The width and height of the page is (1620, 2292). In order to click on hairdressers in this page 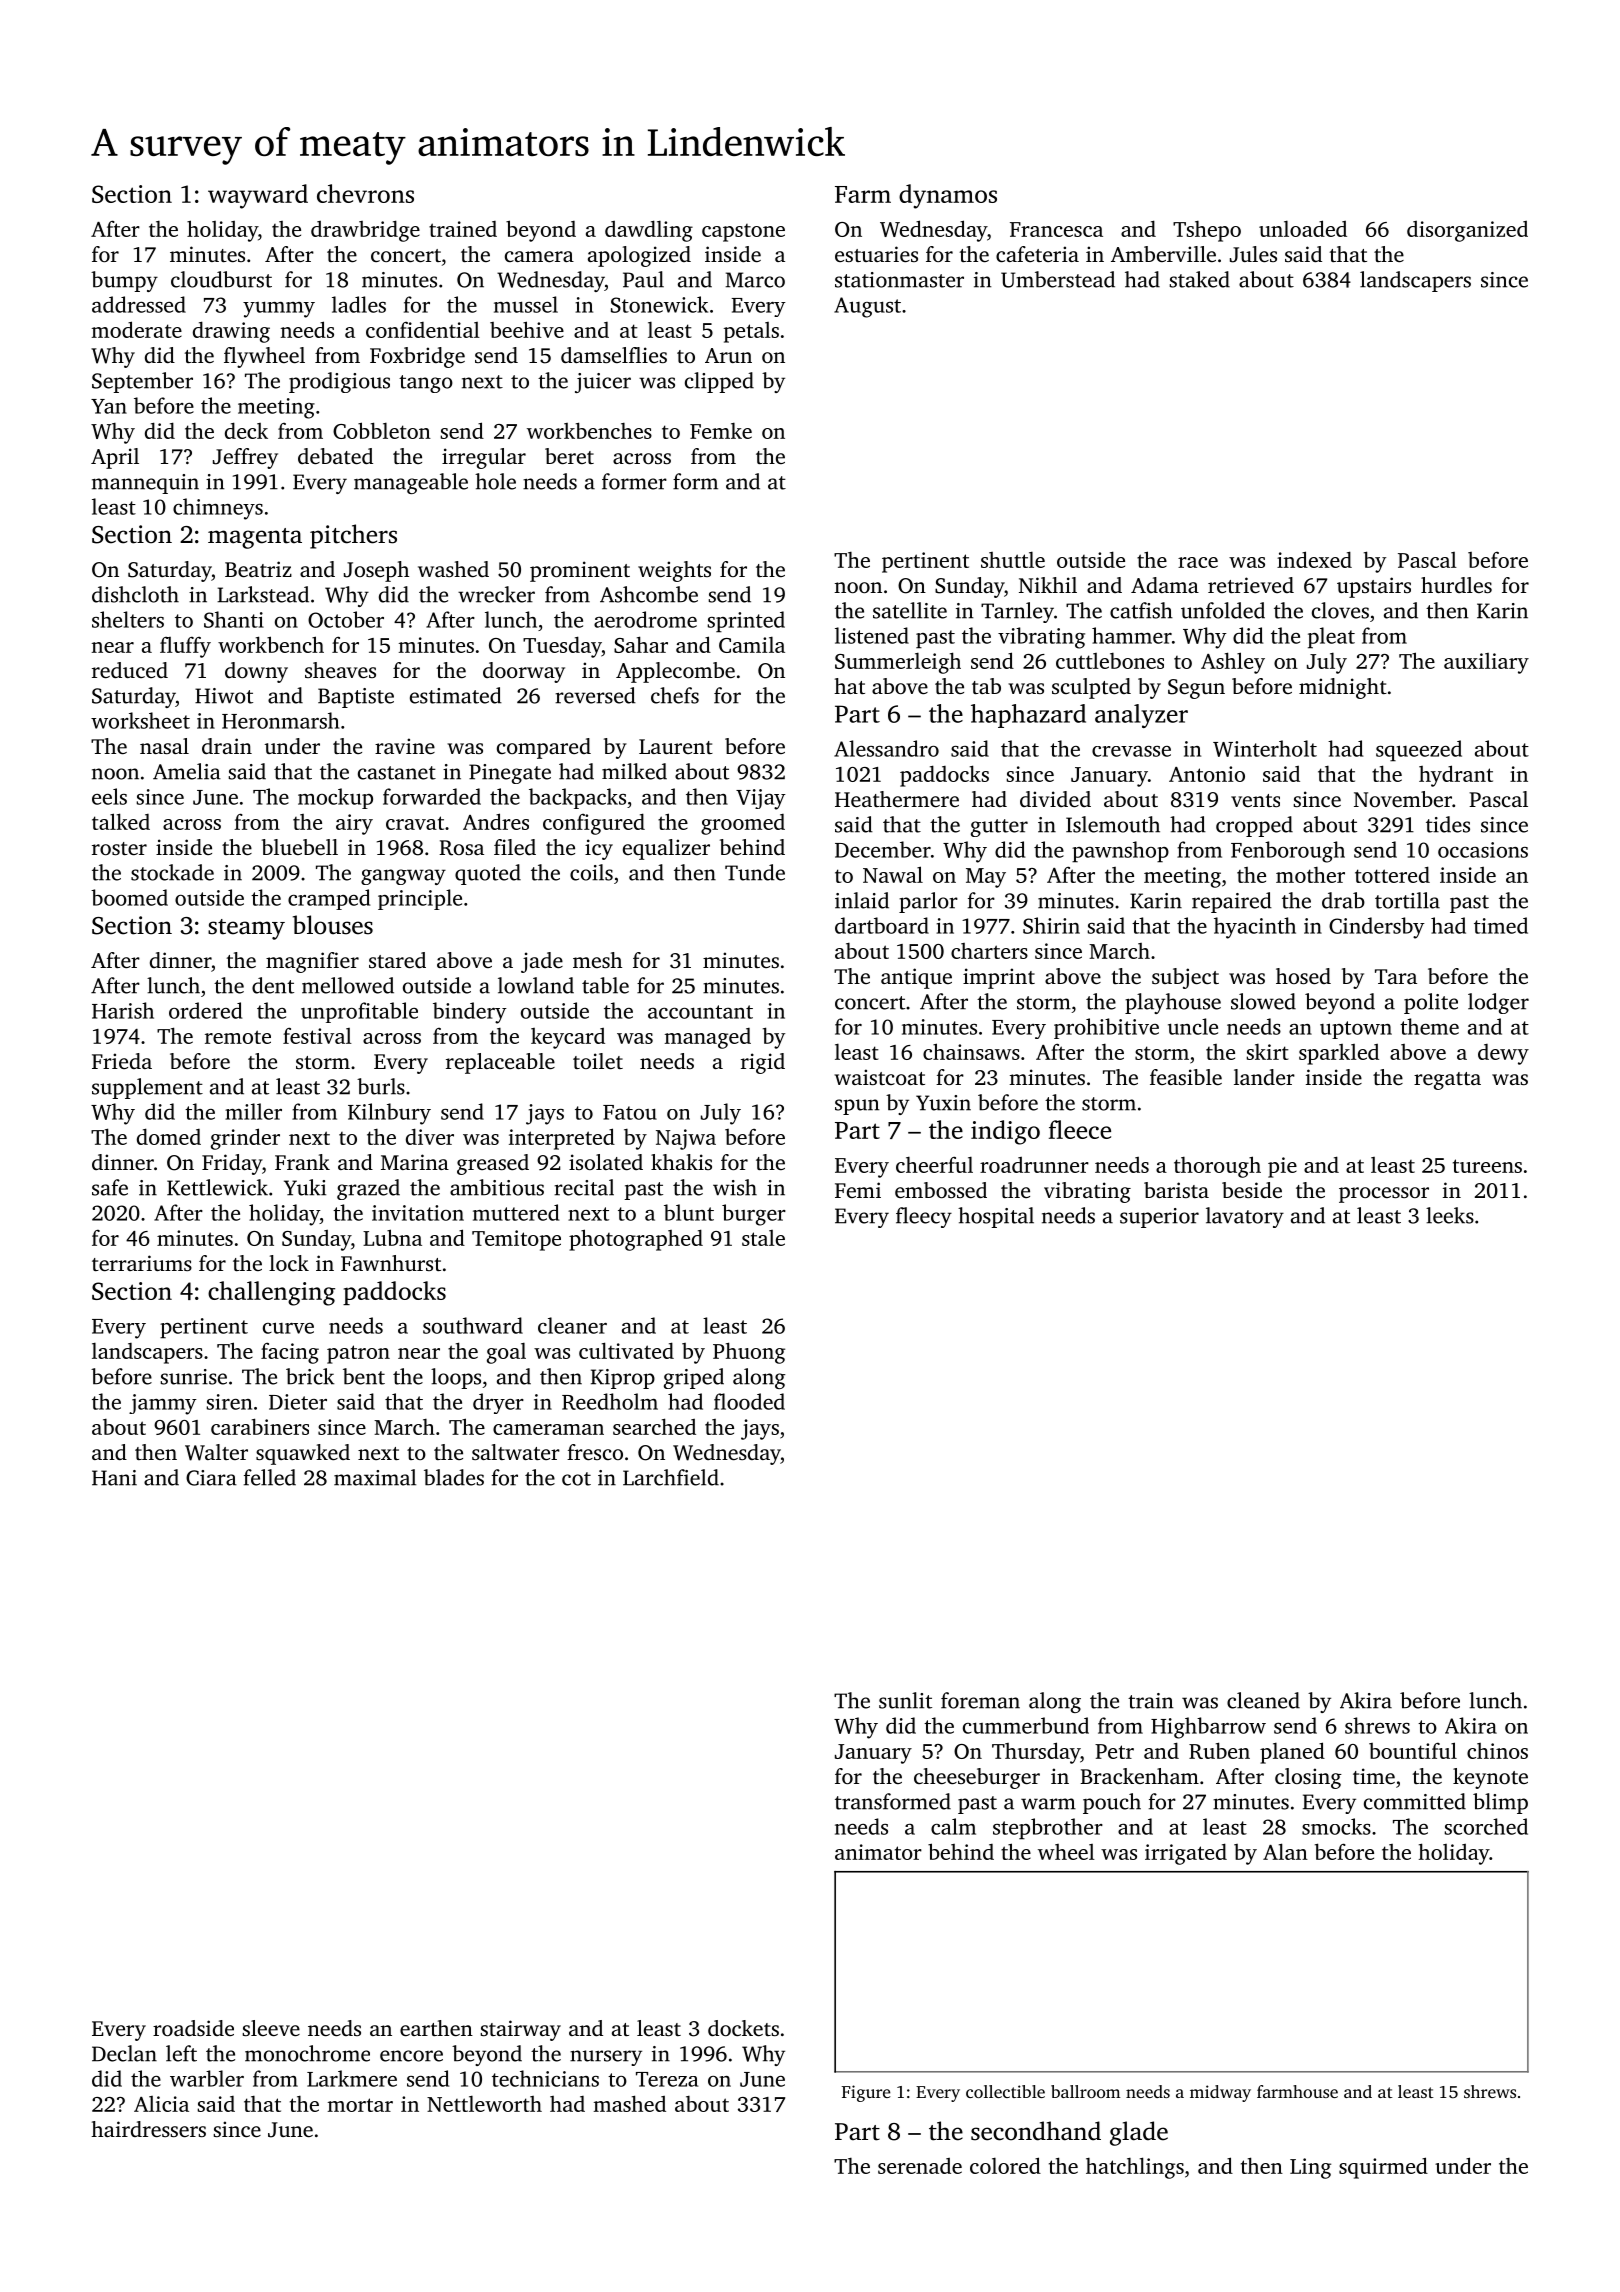, I will do `click(148, 2129)`.
